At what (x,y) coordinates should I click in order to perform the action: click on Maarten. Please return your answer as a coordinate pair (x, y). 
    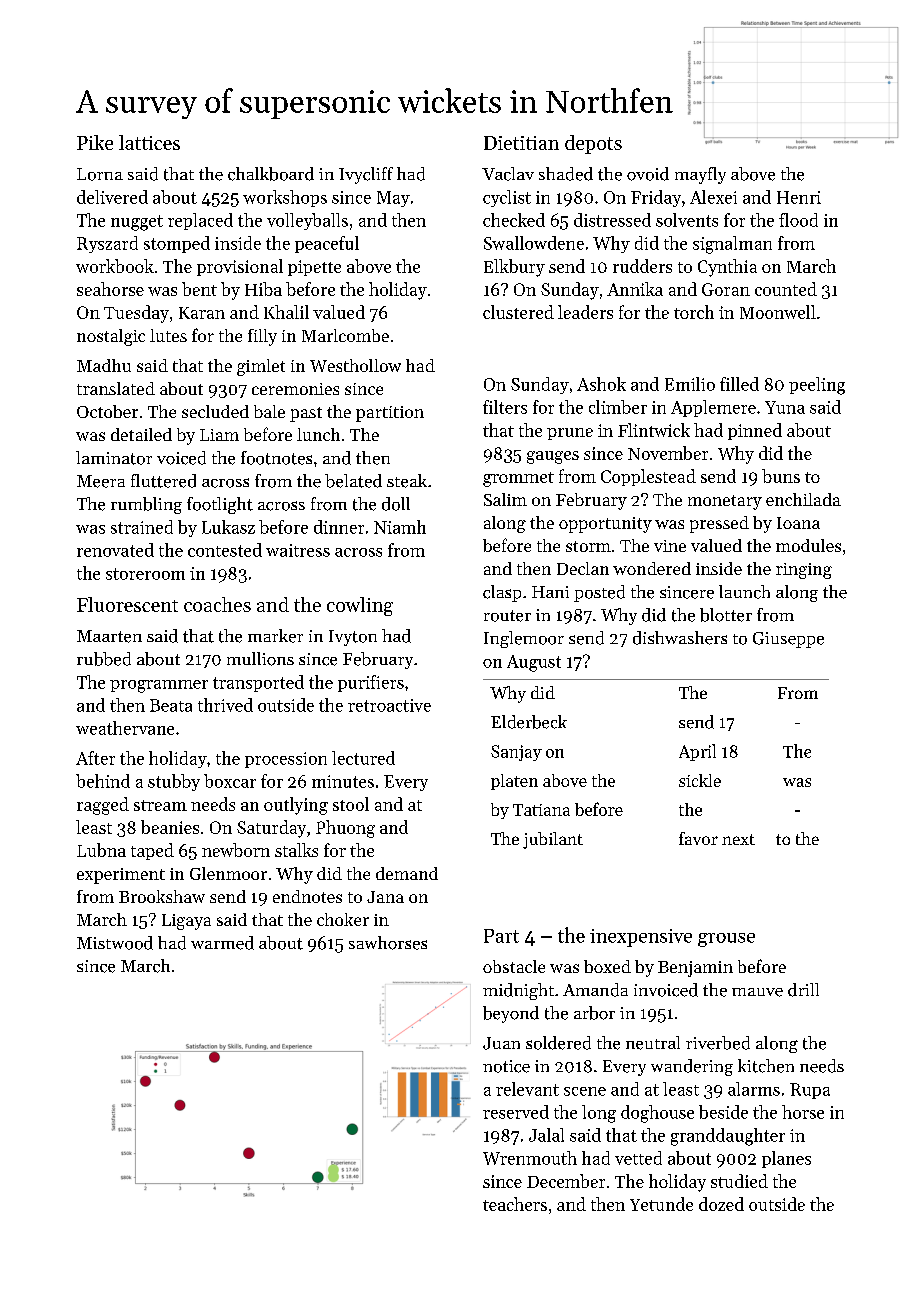
    Looking at the image, I should click on (109, 636).
